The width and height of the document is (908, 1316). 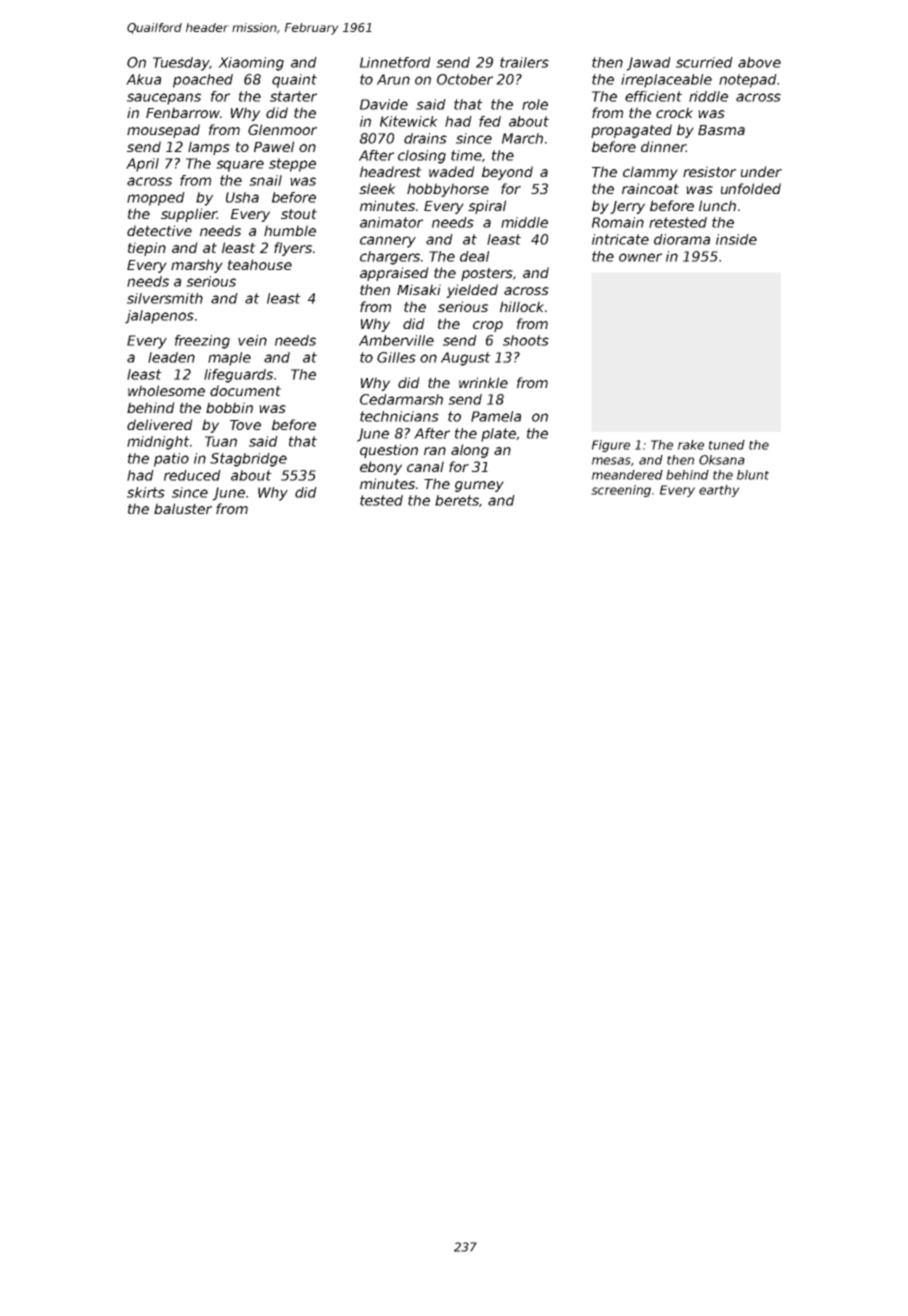 I want to click on trailers, so click(x=524, y=62).
